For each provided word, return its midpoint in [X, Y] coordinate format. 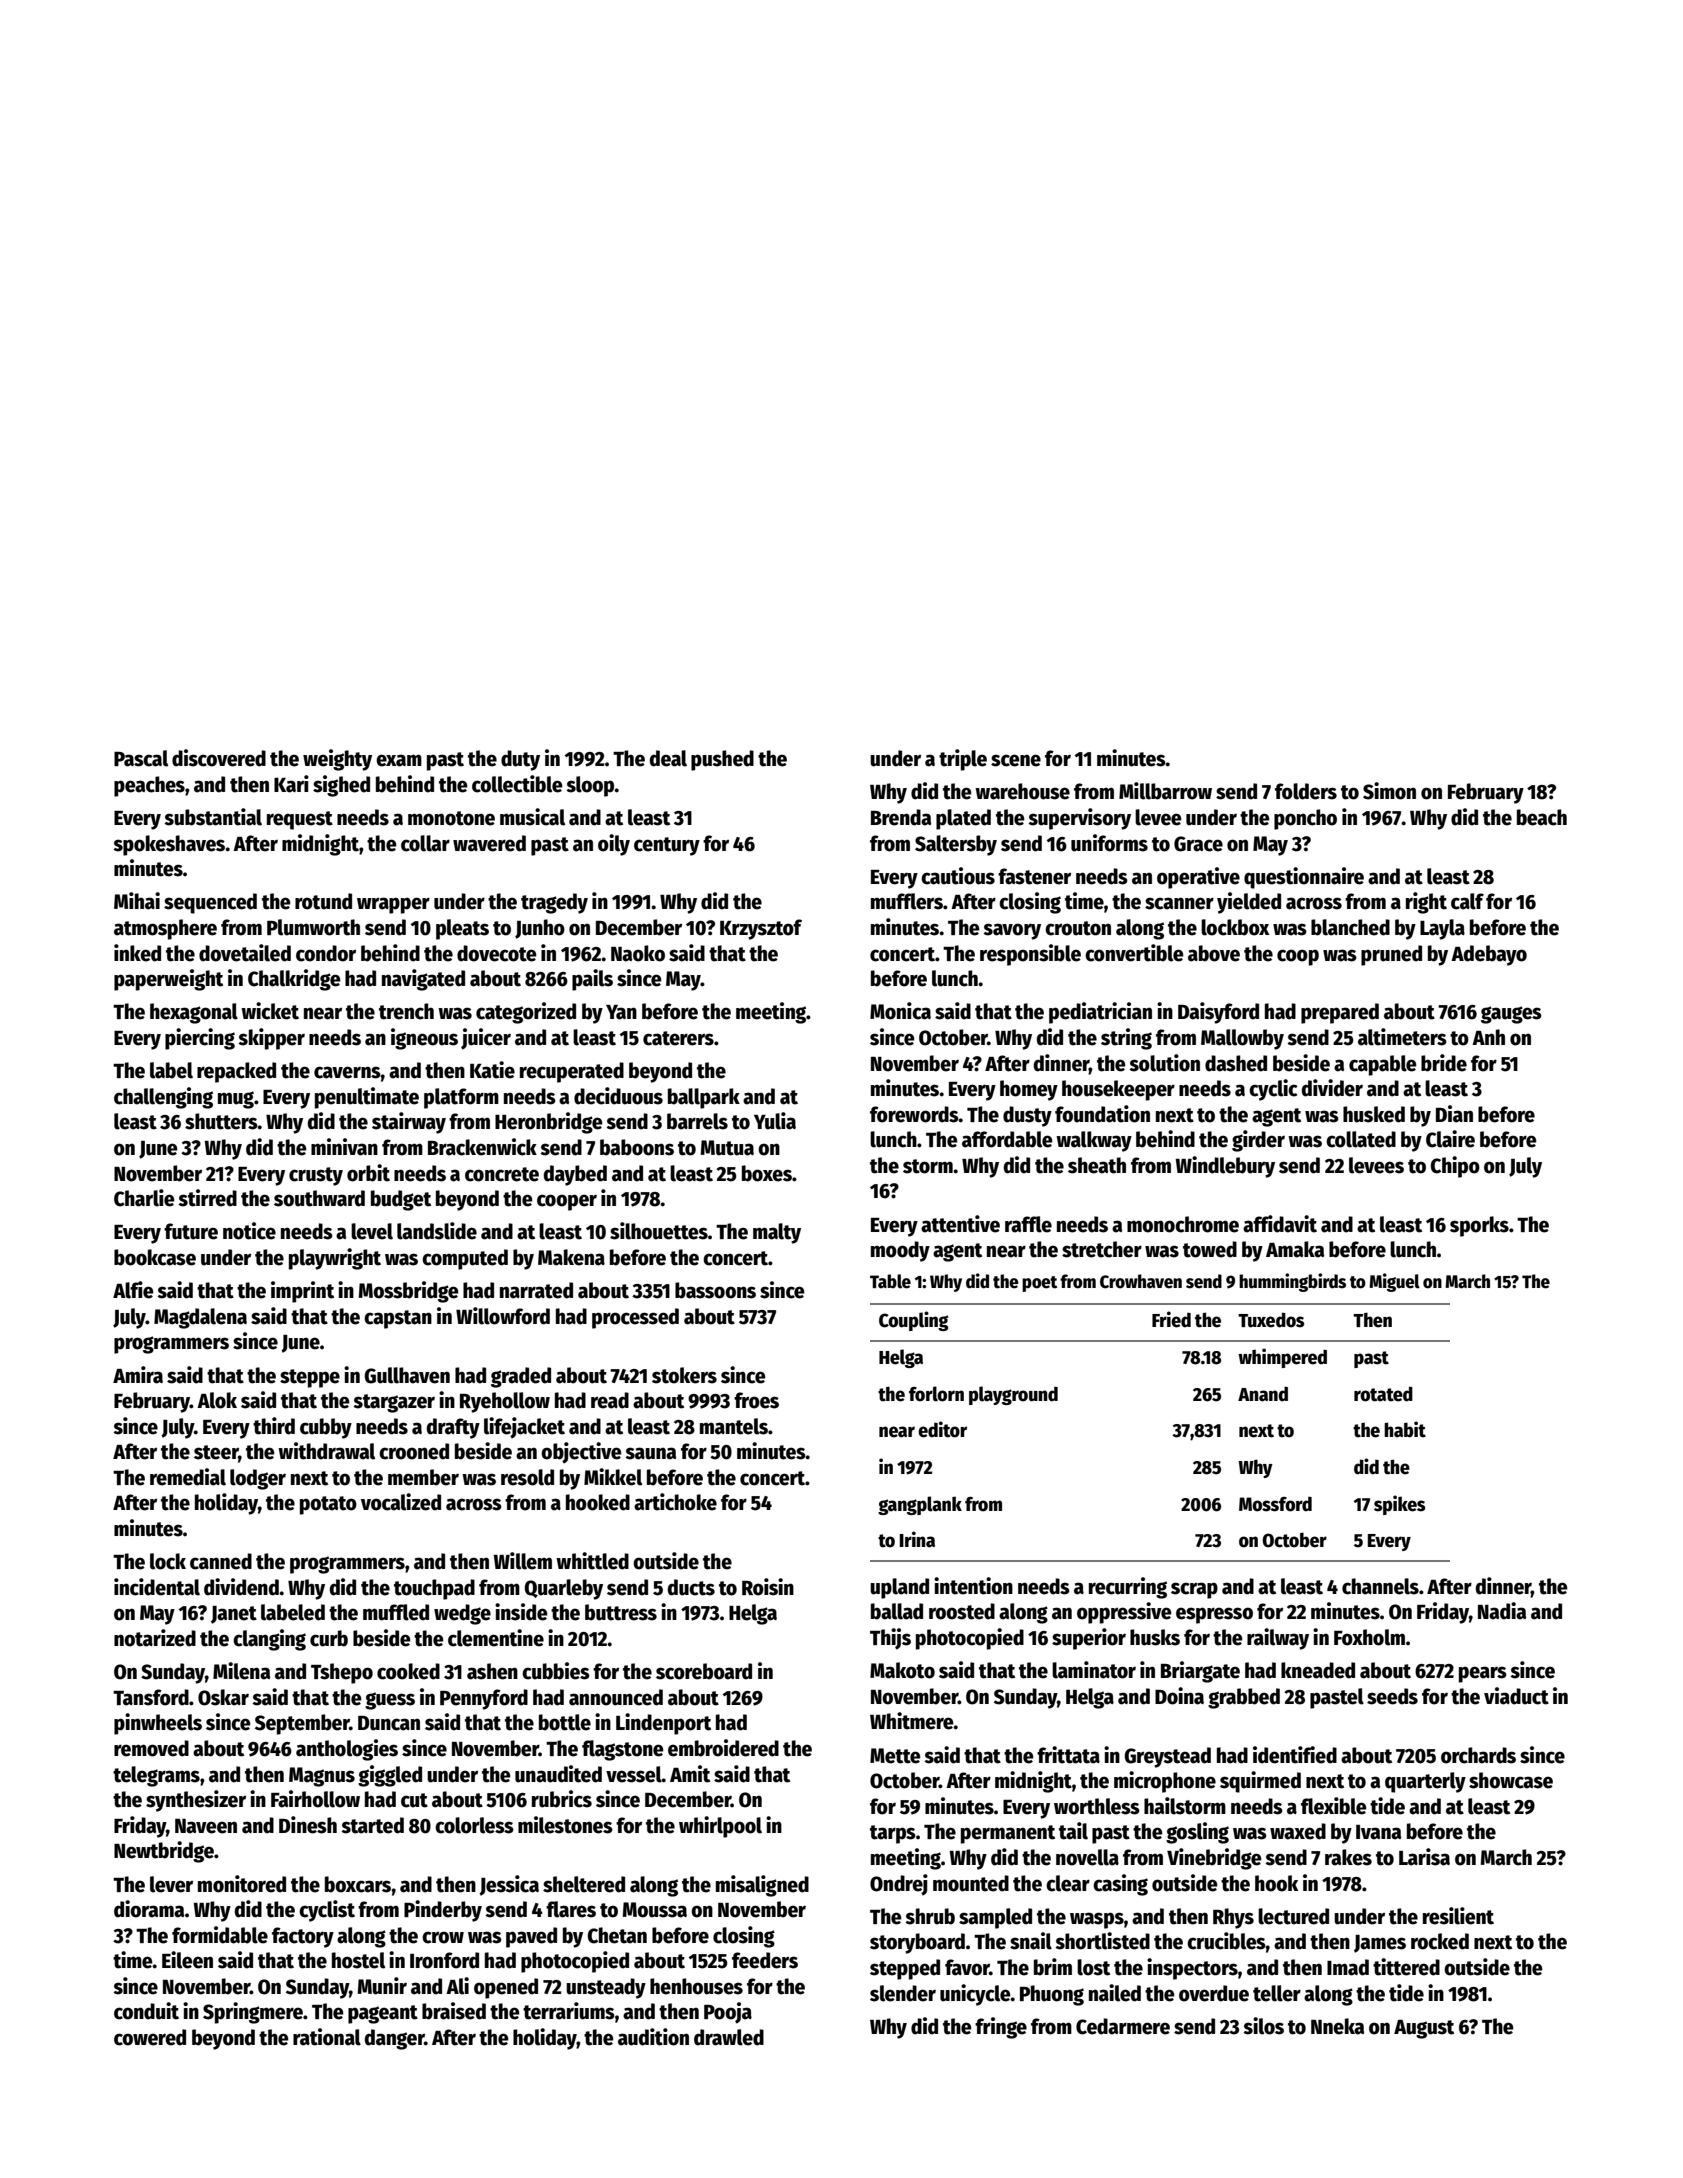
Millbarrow [1165, 791]
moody [900, 1251]
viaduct [1516, 1696]
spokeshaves [169, 845]
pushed [722, 760]
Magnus [322, 1777]
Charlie [144, 1198]
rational [327, 2037]
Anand [1263, 1394]
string [1126, 1039]
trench [406, 1011]
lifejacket [524, 1427]
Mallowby [1242, 1039]
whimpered [1282, 1358]
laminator [1094, 1670]
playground [1013, 1395]
